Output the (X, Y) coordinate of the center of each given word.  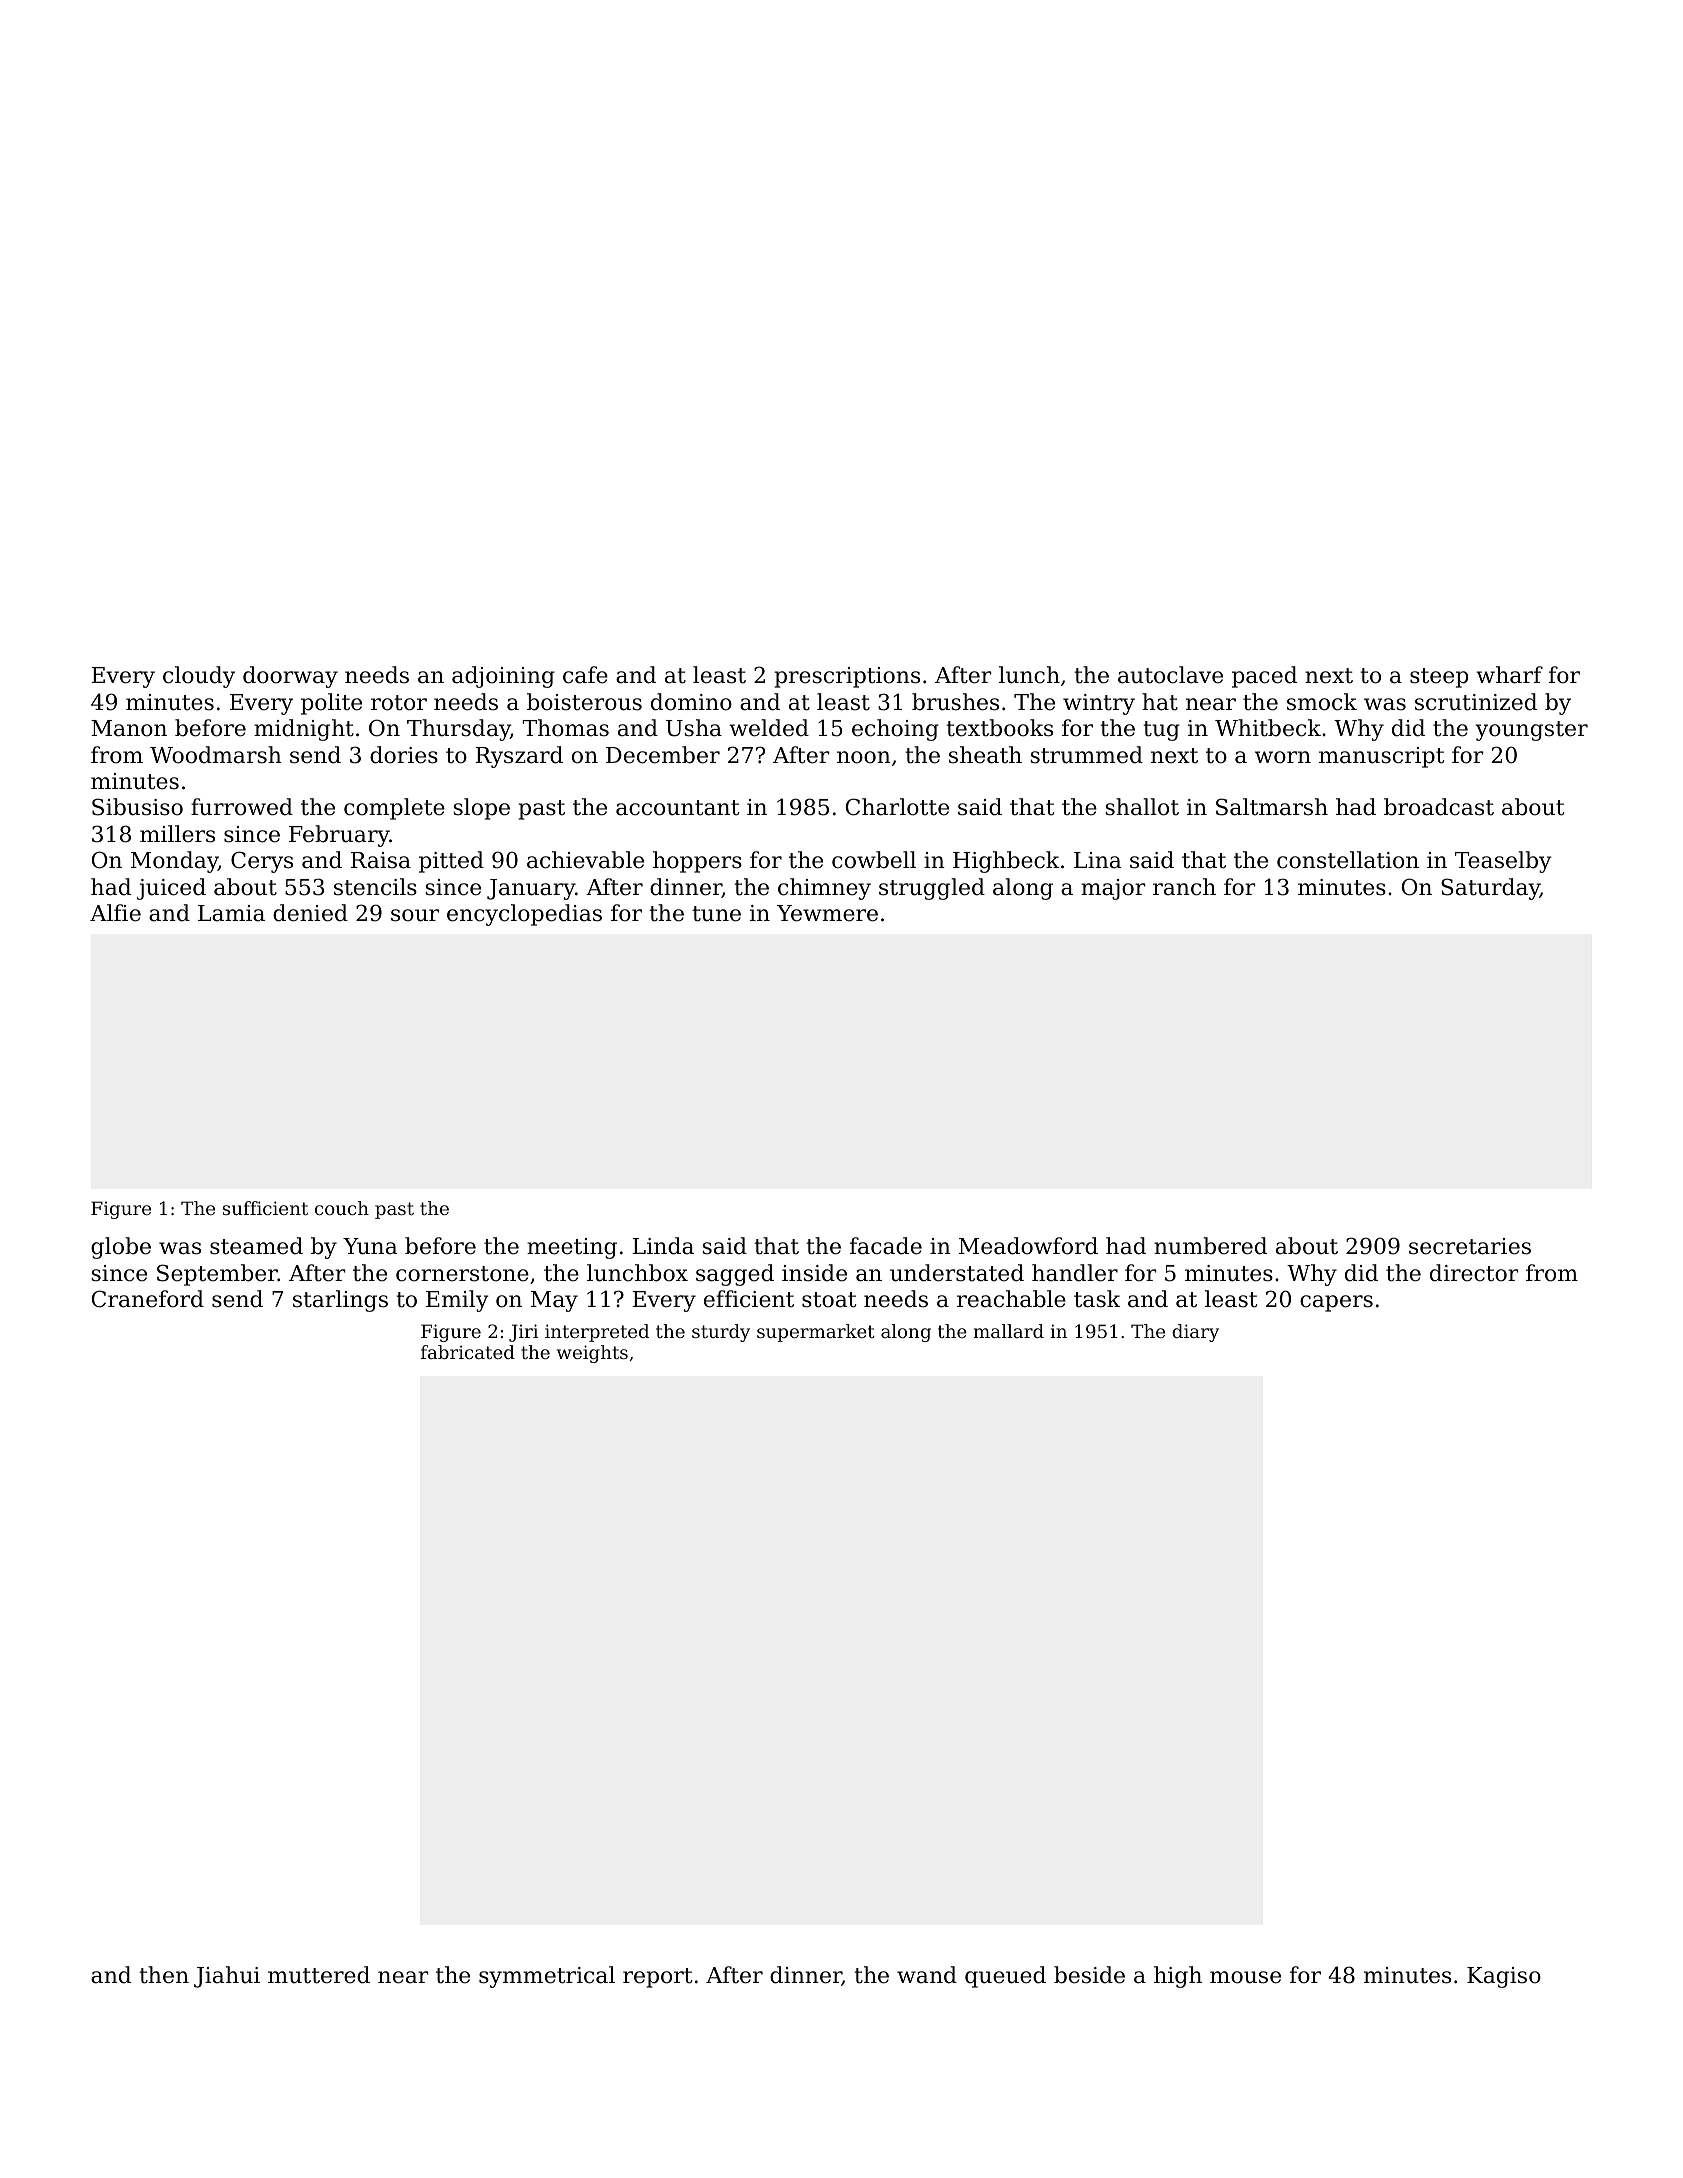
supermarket (816, 1333)
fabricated (468, 1352)
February (339, 836)
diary (1195, 1333)
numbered (1210, 1246)
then (164, 1975)
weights (592, 1354)
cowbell (874, 860)
